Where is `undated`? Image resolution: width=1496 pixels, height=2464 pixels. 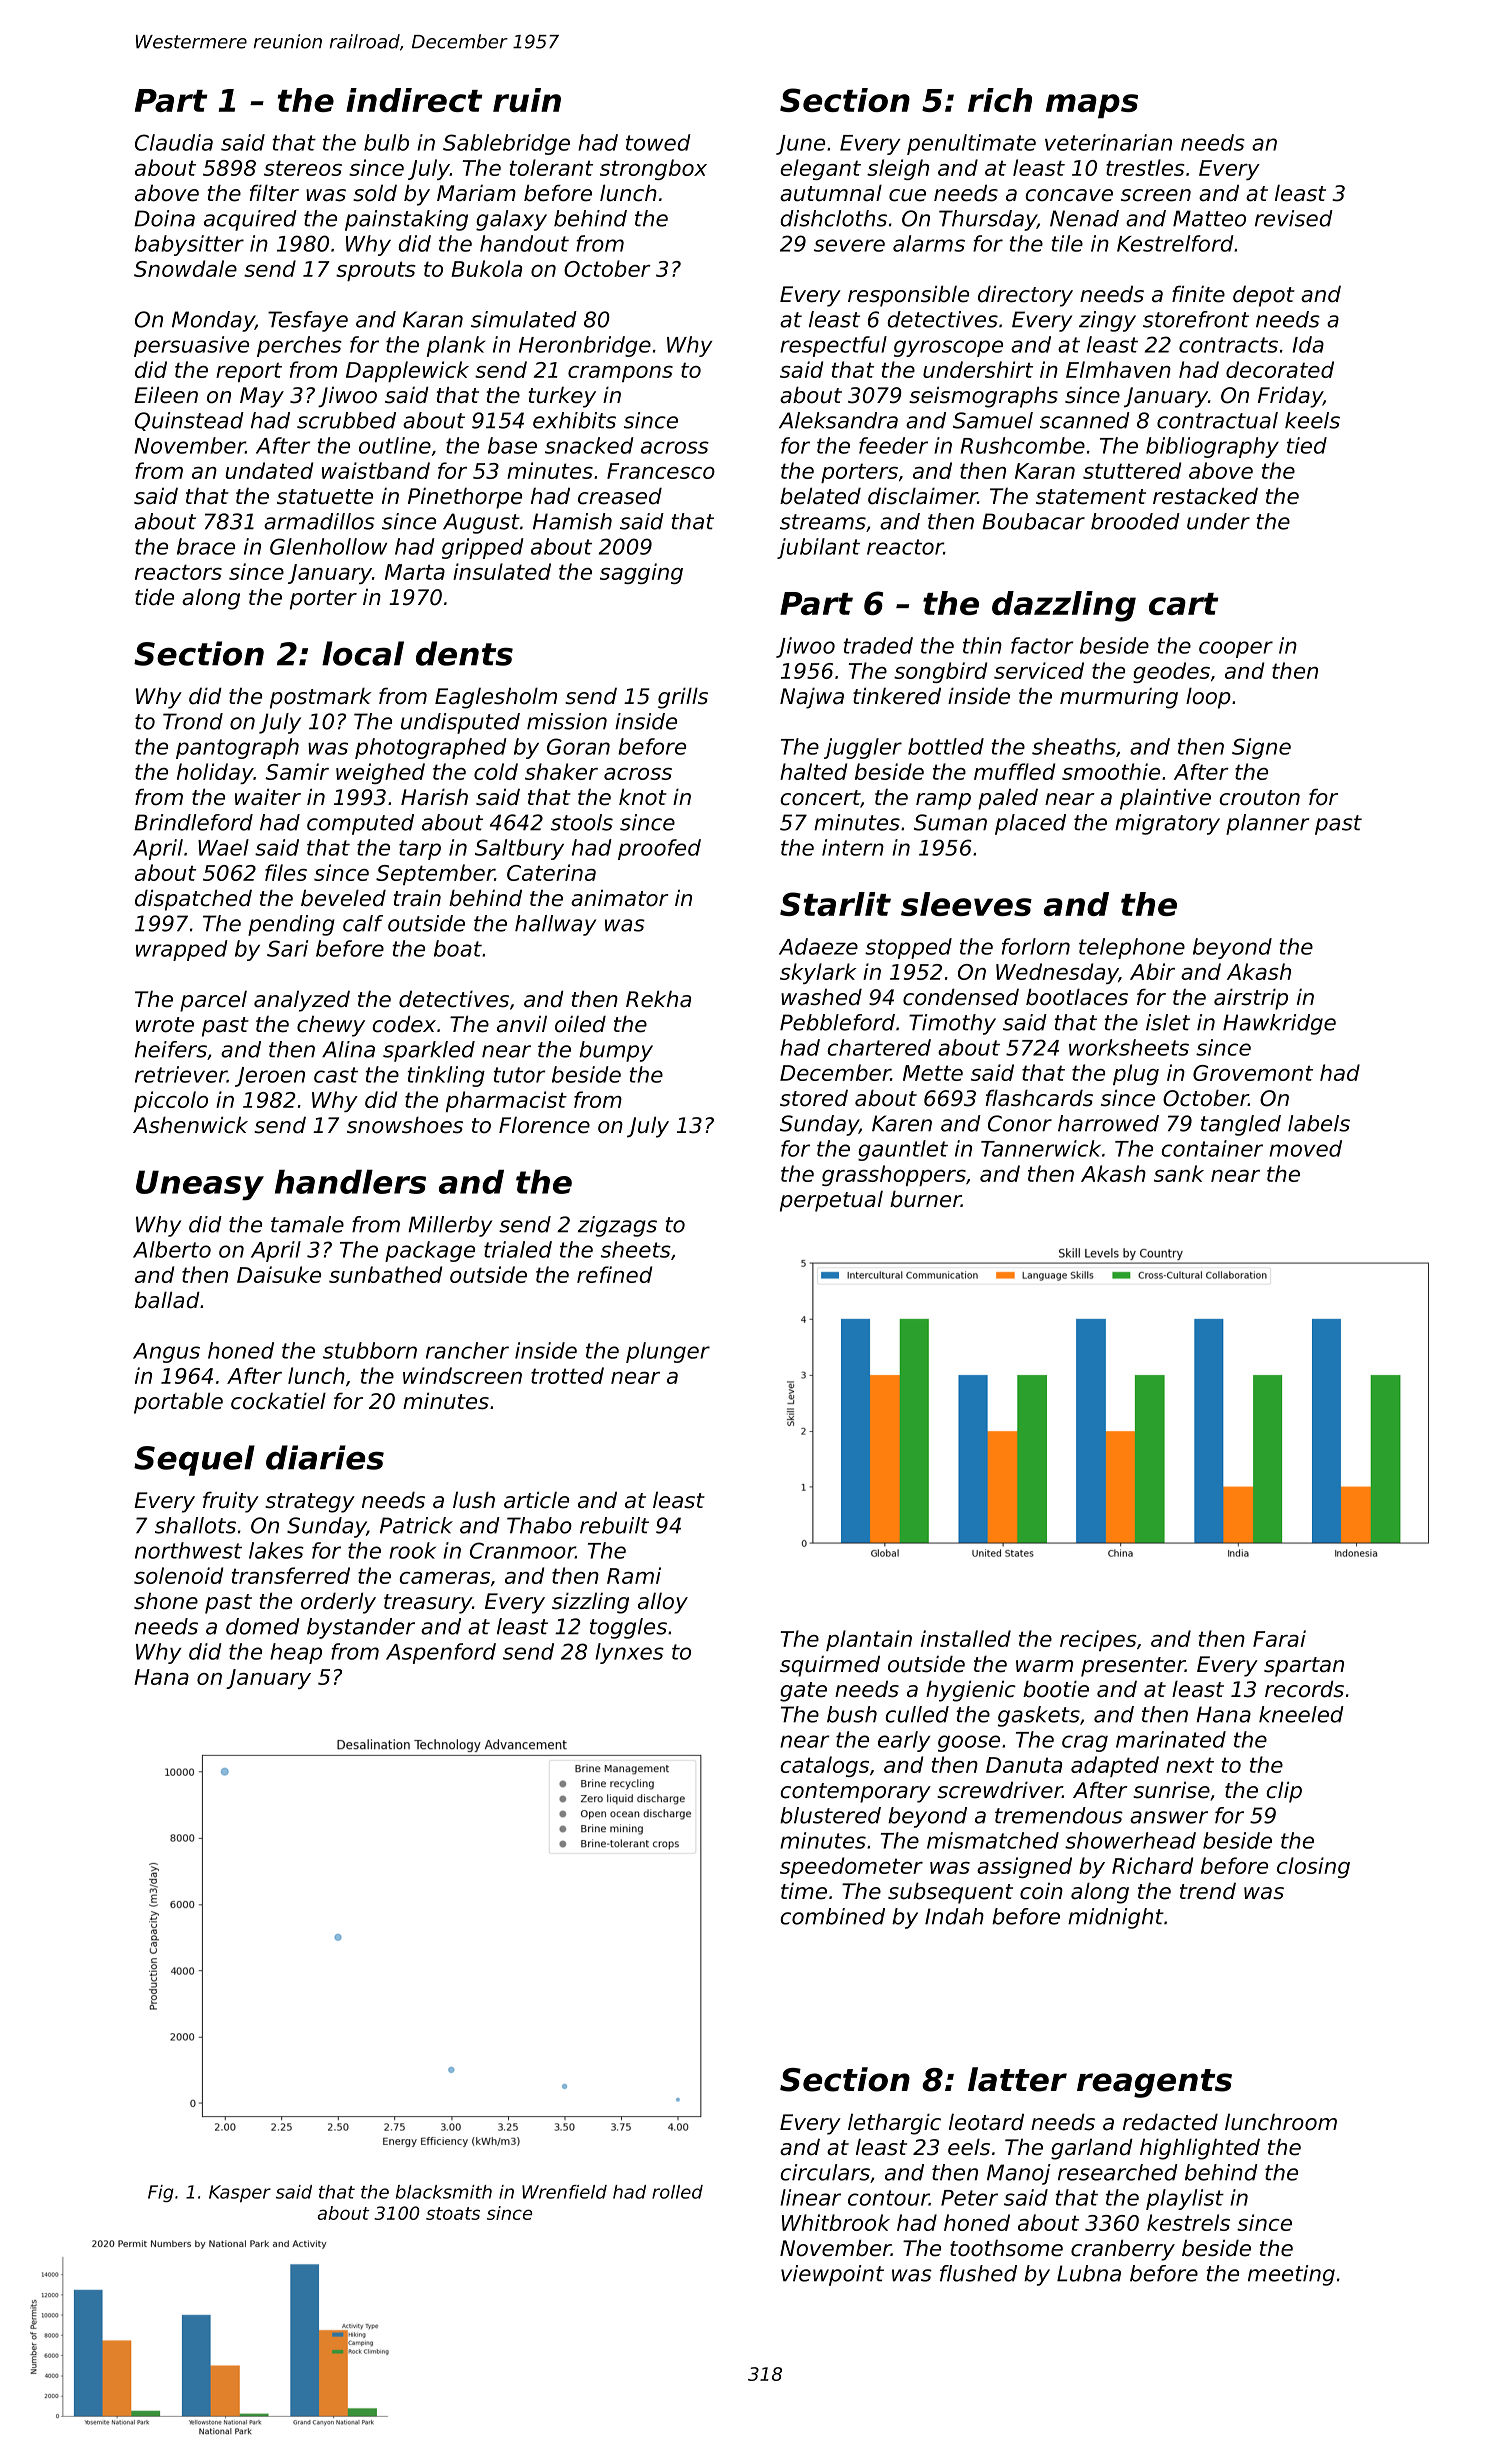
undated is located at coordinates (269, 470).
